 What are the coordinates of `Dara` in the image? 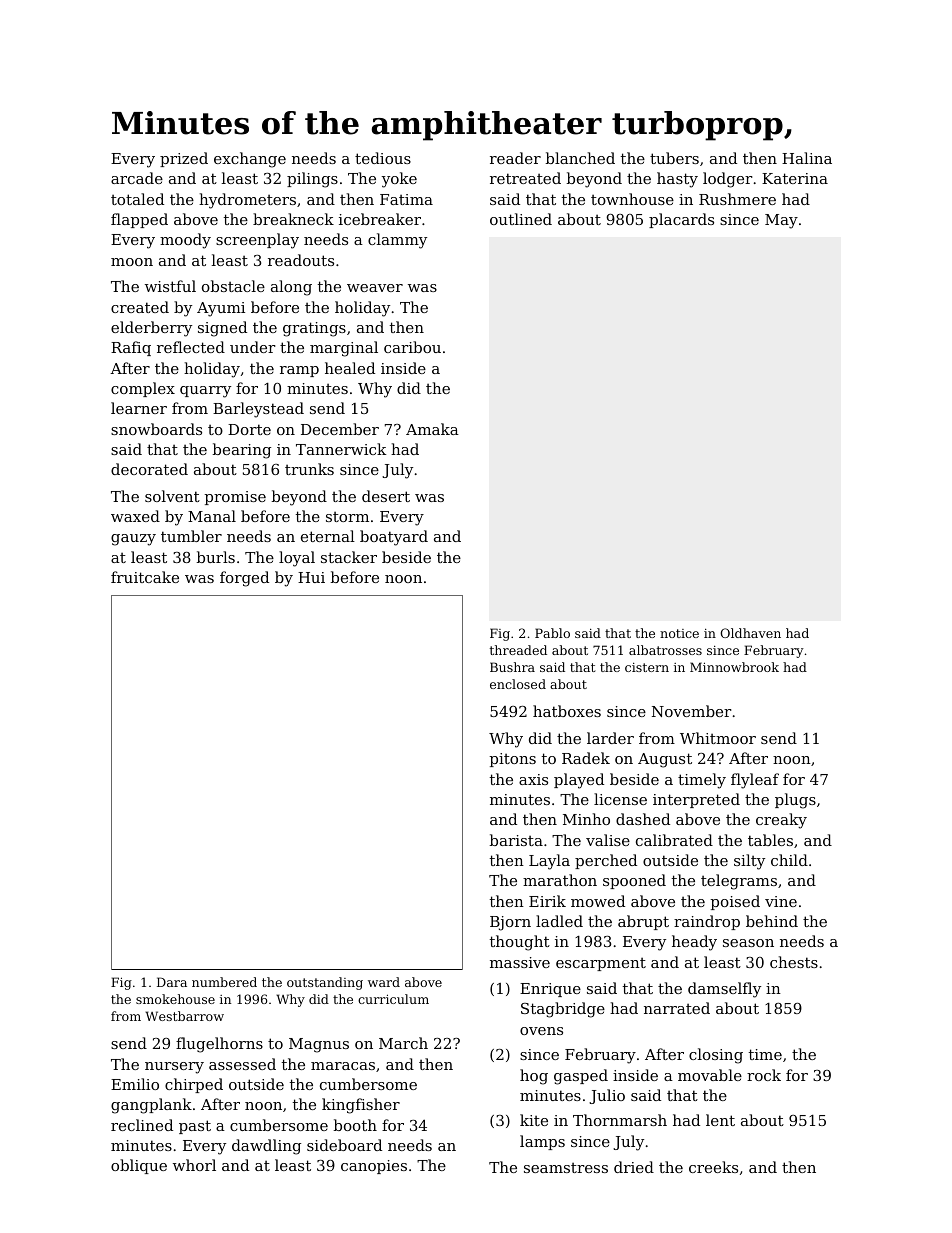 It's located at (172, 982).
